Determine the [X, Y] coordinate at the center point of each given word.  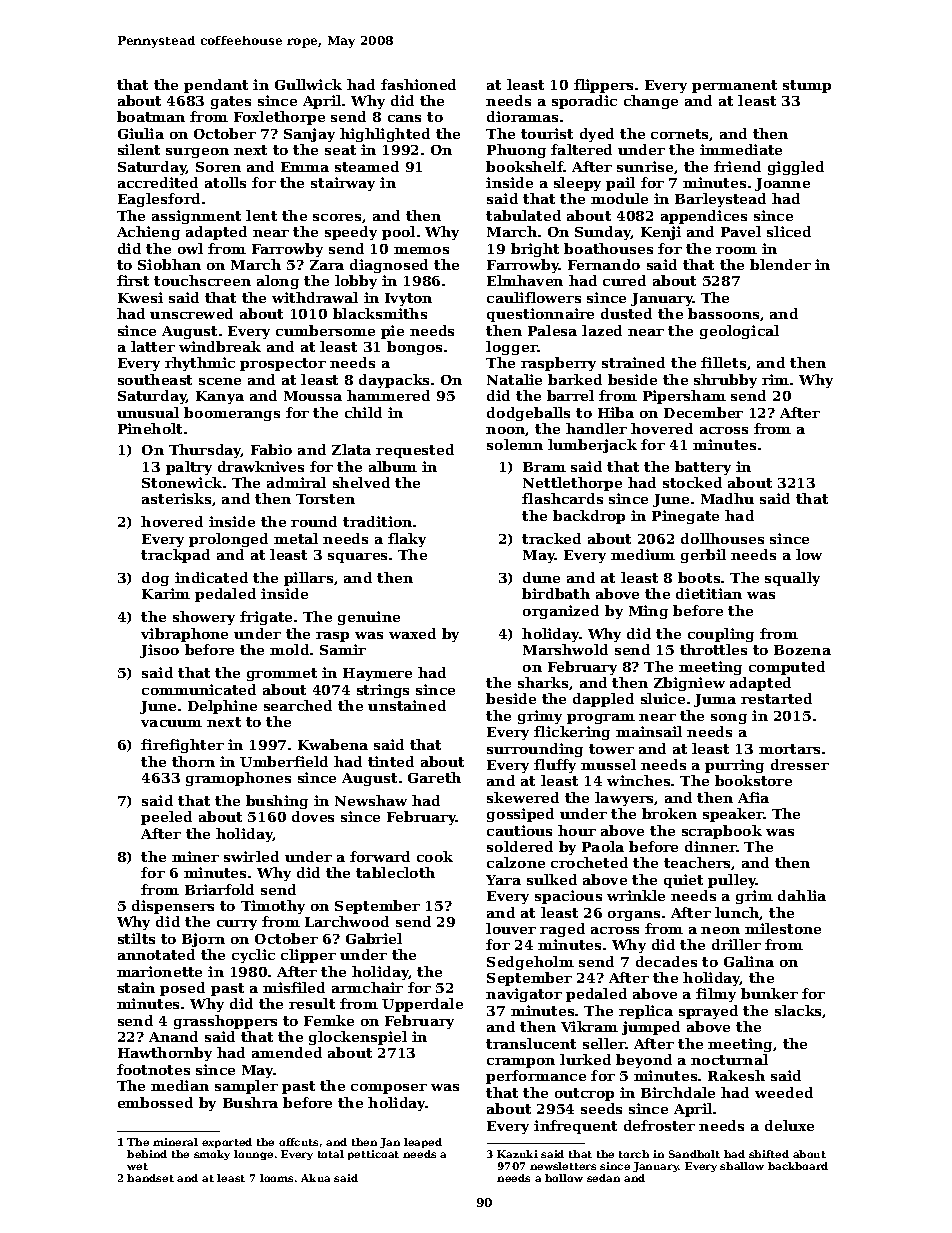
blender [780, 264]
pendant [216, 86]
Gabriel [374, 938]
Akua [315, 1178]
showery [204, 618]
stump [807, 86]
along [278, 282]
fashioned [418, 84]
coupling [721, 635]
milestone [783, 928]
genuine [369, 618]
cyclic [253, 956]
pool [398, 233]
